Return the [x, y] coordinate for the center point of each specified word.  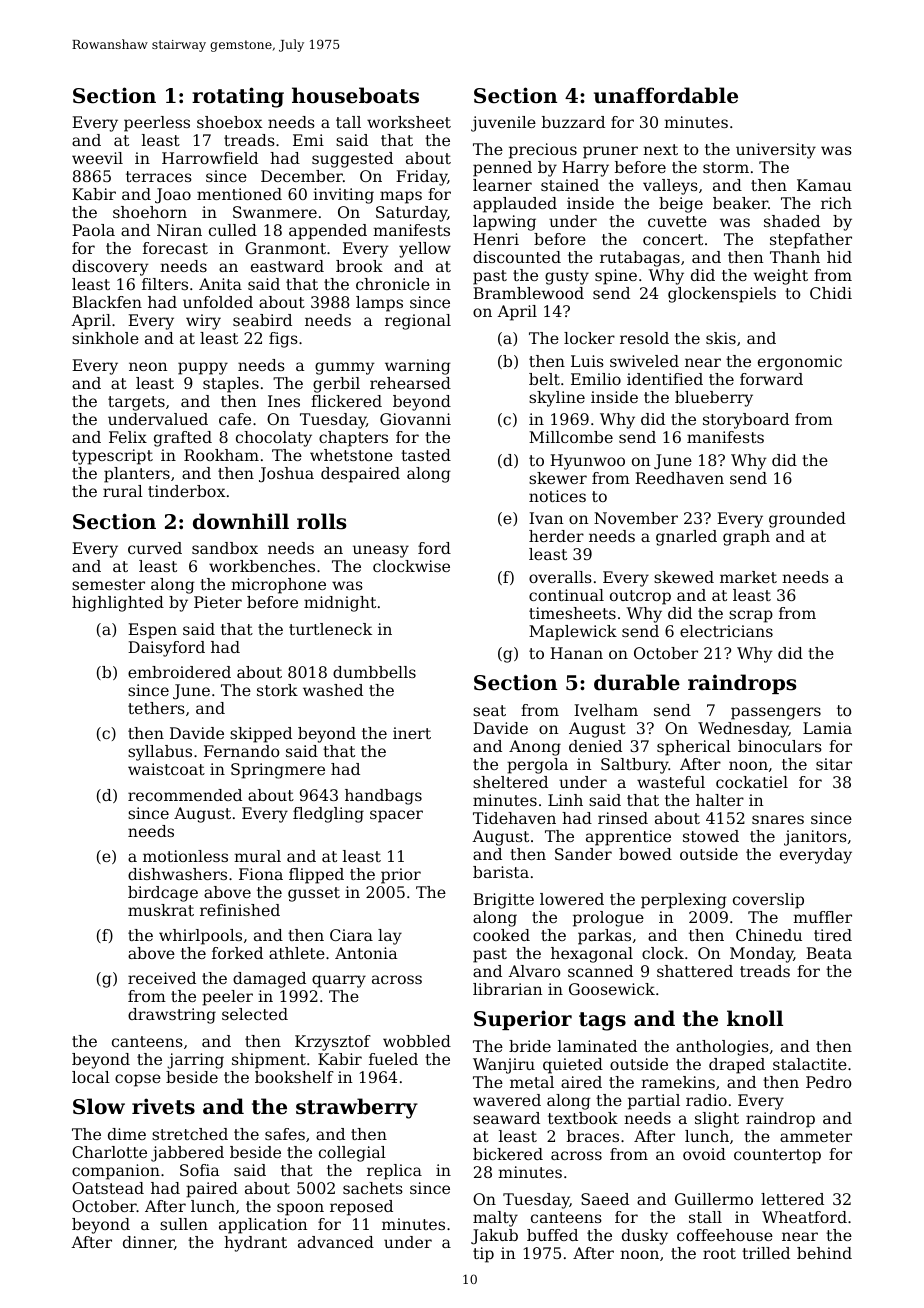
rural [123, 491]
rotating [238, 97]
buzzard [573, 122]
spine [616, 277]
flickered [346, 401]
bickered [508, 1154]
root [719, 1253]
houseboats [355, 95]
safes [285, 1134]
